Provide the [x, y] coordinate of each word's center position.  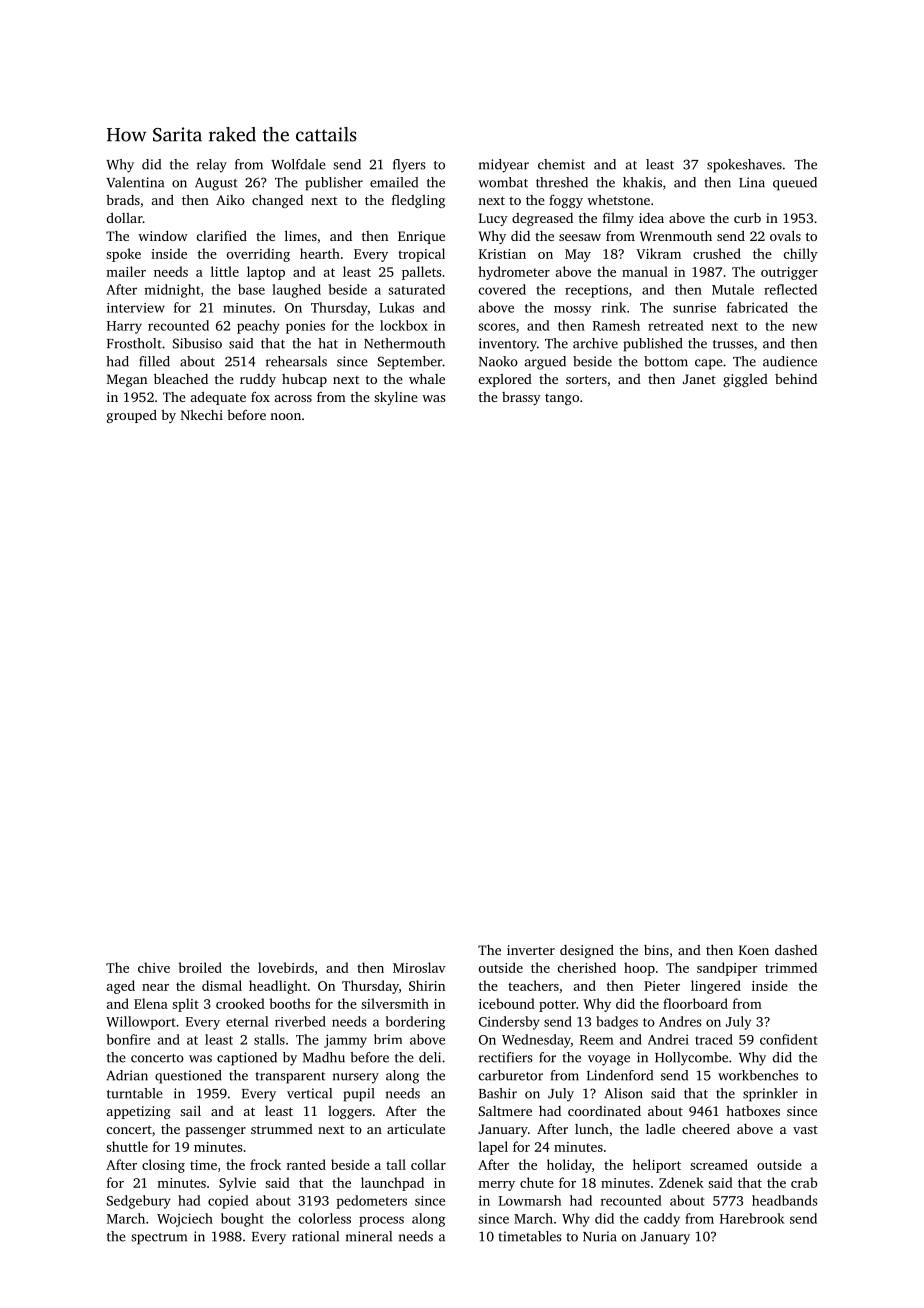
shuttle [127, 1146]
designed [587, 951]
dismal [222, 985]
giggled [745, 380]
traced [714, 1039]
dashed [796, 950]
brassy [521, 398]
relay [212, 166]
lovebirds [286, 967]
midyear [504, 166]
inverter [531, 950]
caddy [662, 1220]
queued [795, 184]
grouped [132, 416]
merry [496, 1186]
